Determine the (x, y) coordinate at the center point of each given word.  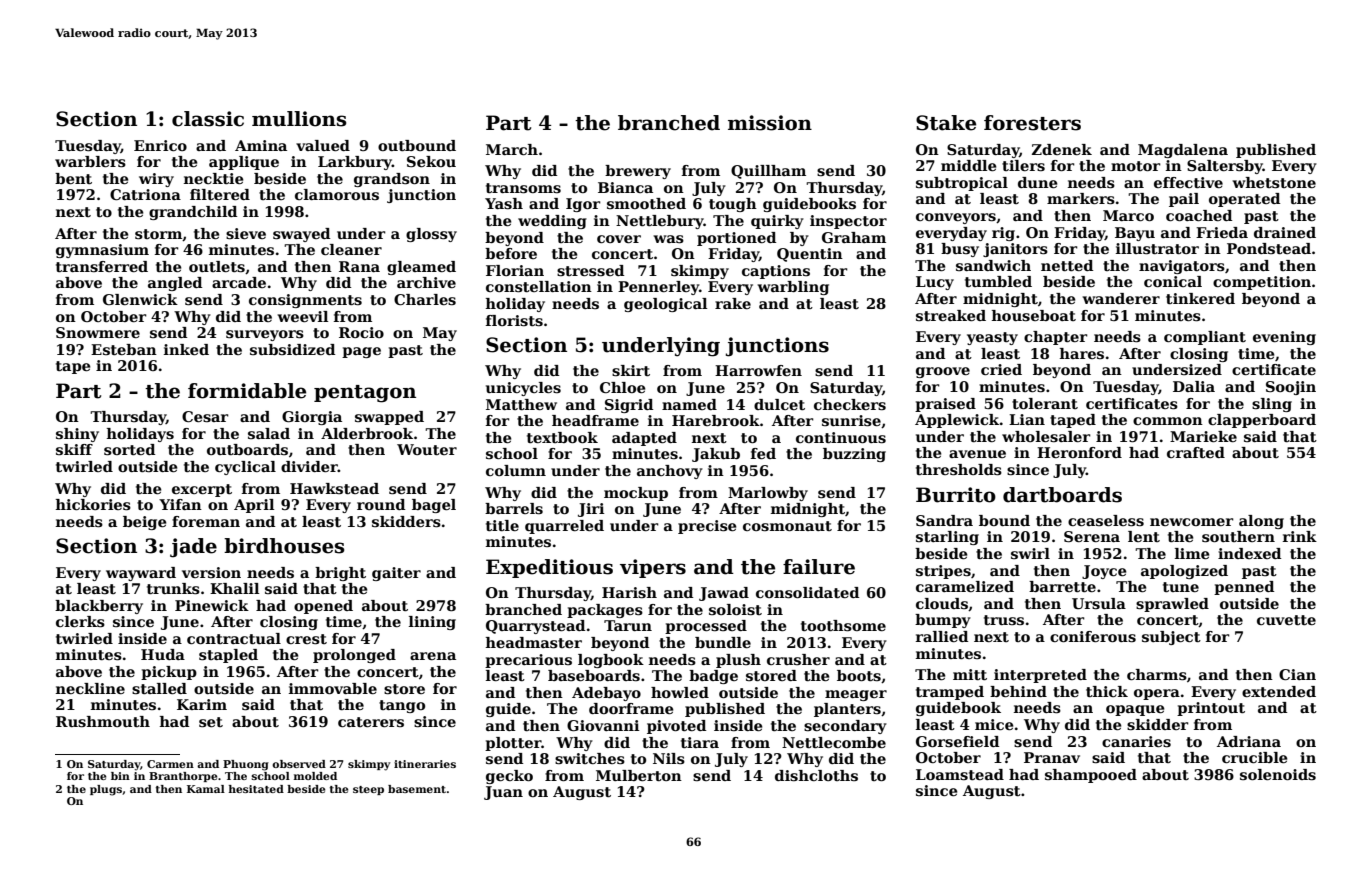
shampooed (1091, 776)
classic (208, 119)
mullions (299, 119)
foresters (1032, 123)
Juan (503, 793)
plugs (106, 790)
